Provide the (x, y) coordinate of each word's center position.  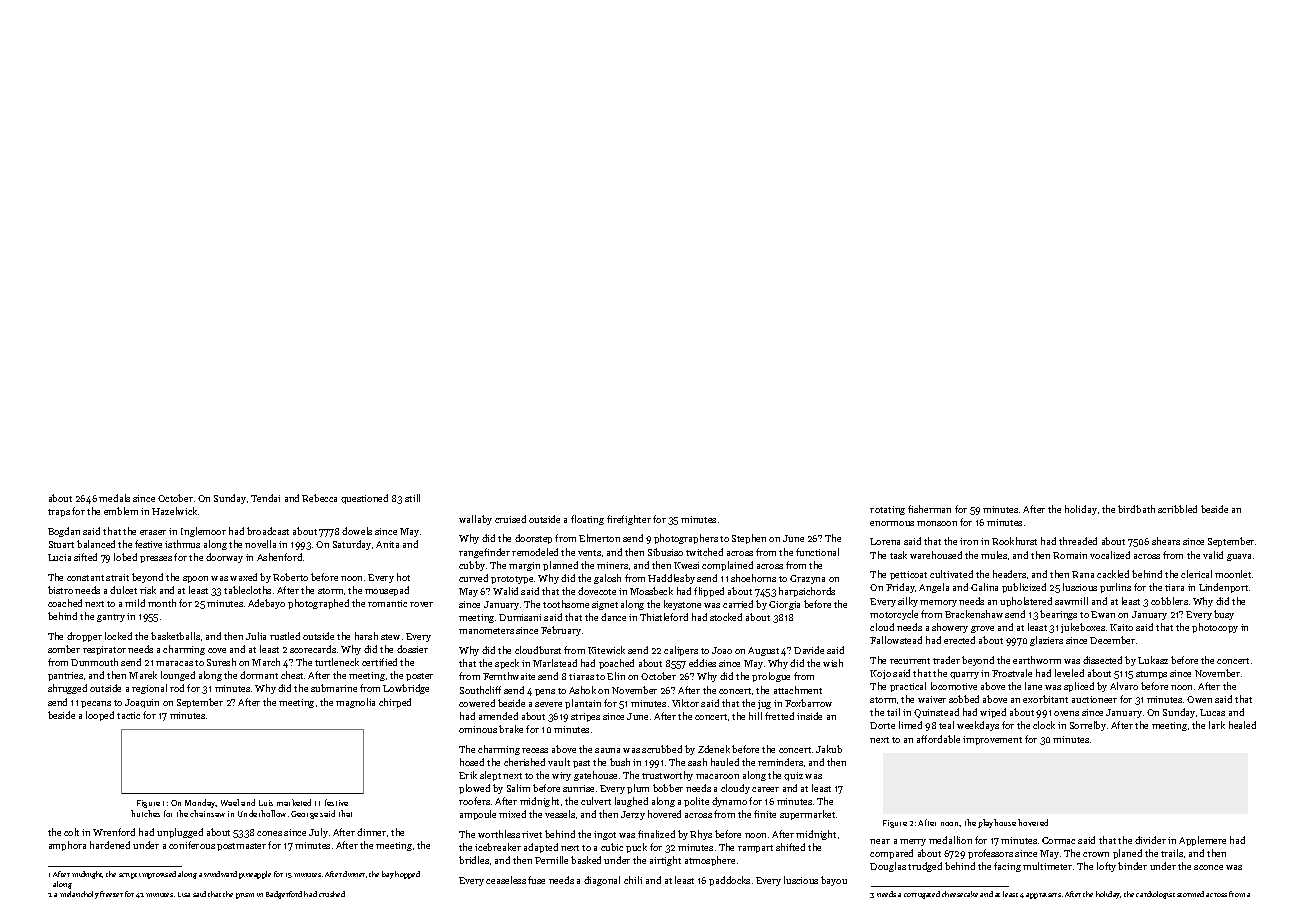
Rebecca (319, 498)
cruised (510, 519)
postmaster (241, 847)
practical (908, 687)
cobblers (1169, 601)
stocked (726, 617)
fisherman (929, 509)
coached (65, 603)
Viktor (685, 703)
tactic (128, 715)
